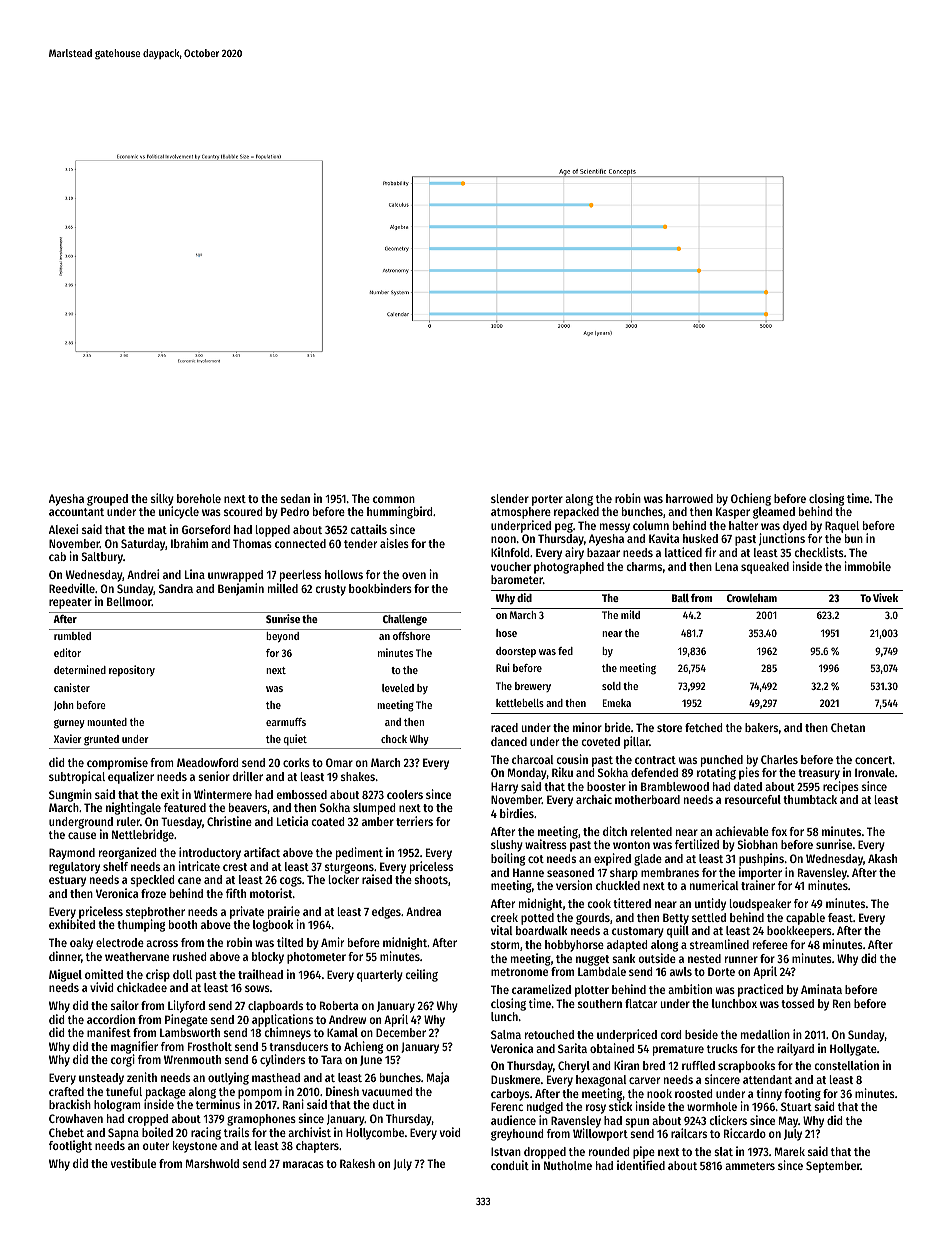  What do you see at coordinates (644, 566) in the image?
I see `charms` at bounding box center [644, 566].
